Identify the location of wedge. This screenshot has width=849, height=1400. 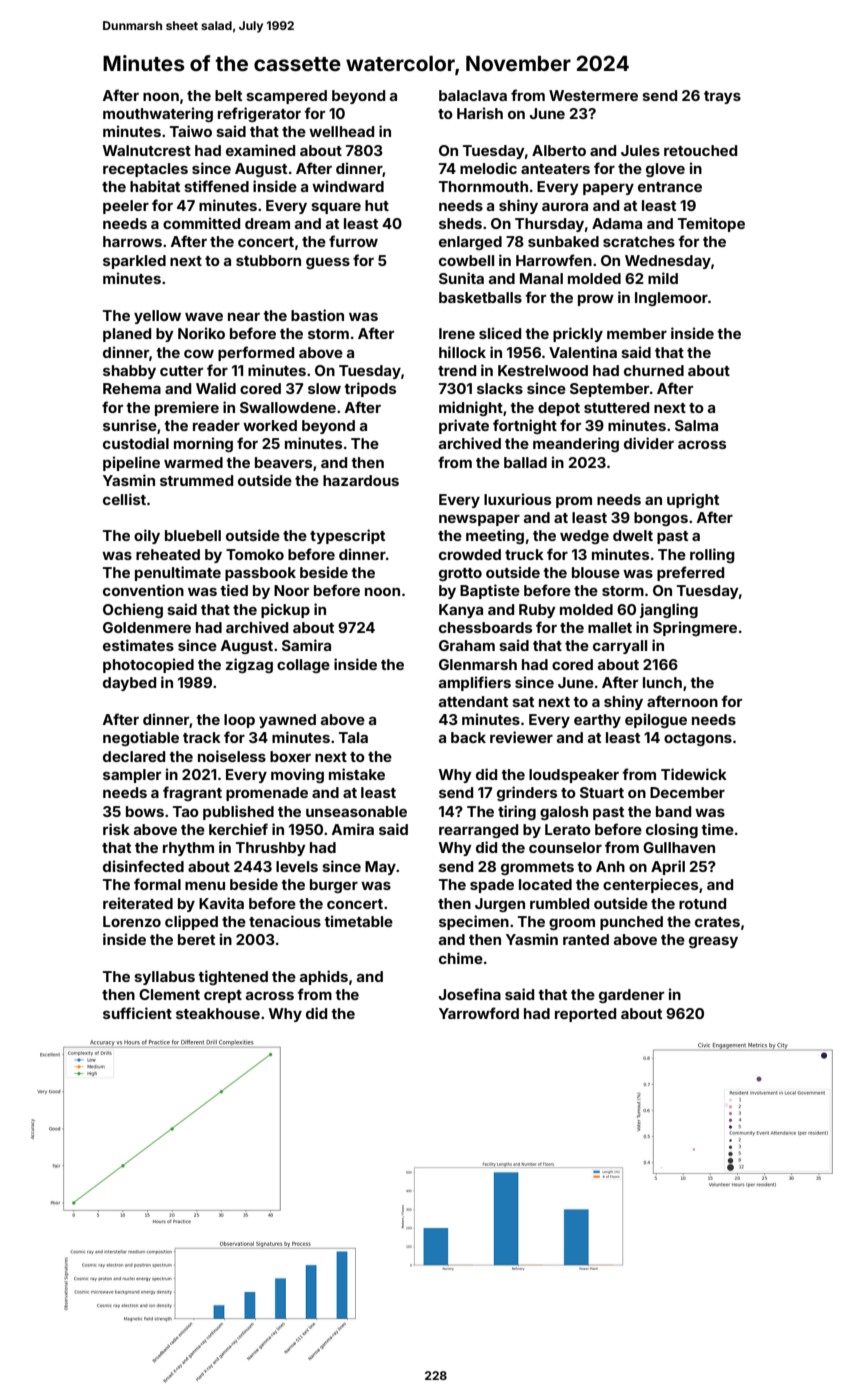
(584, 537).
